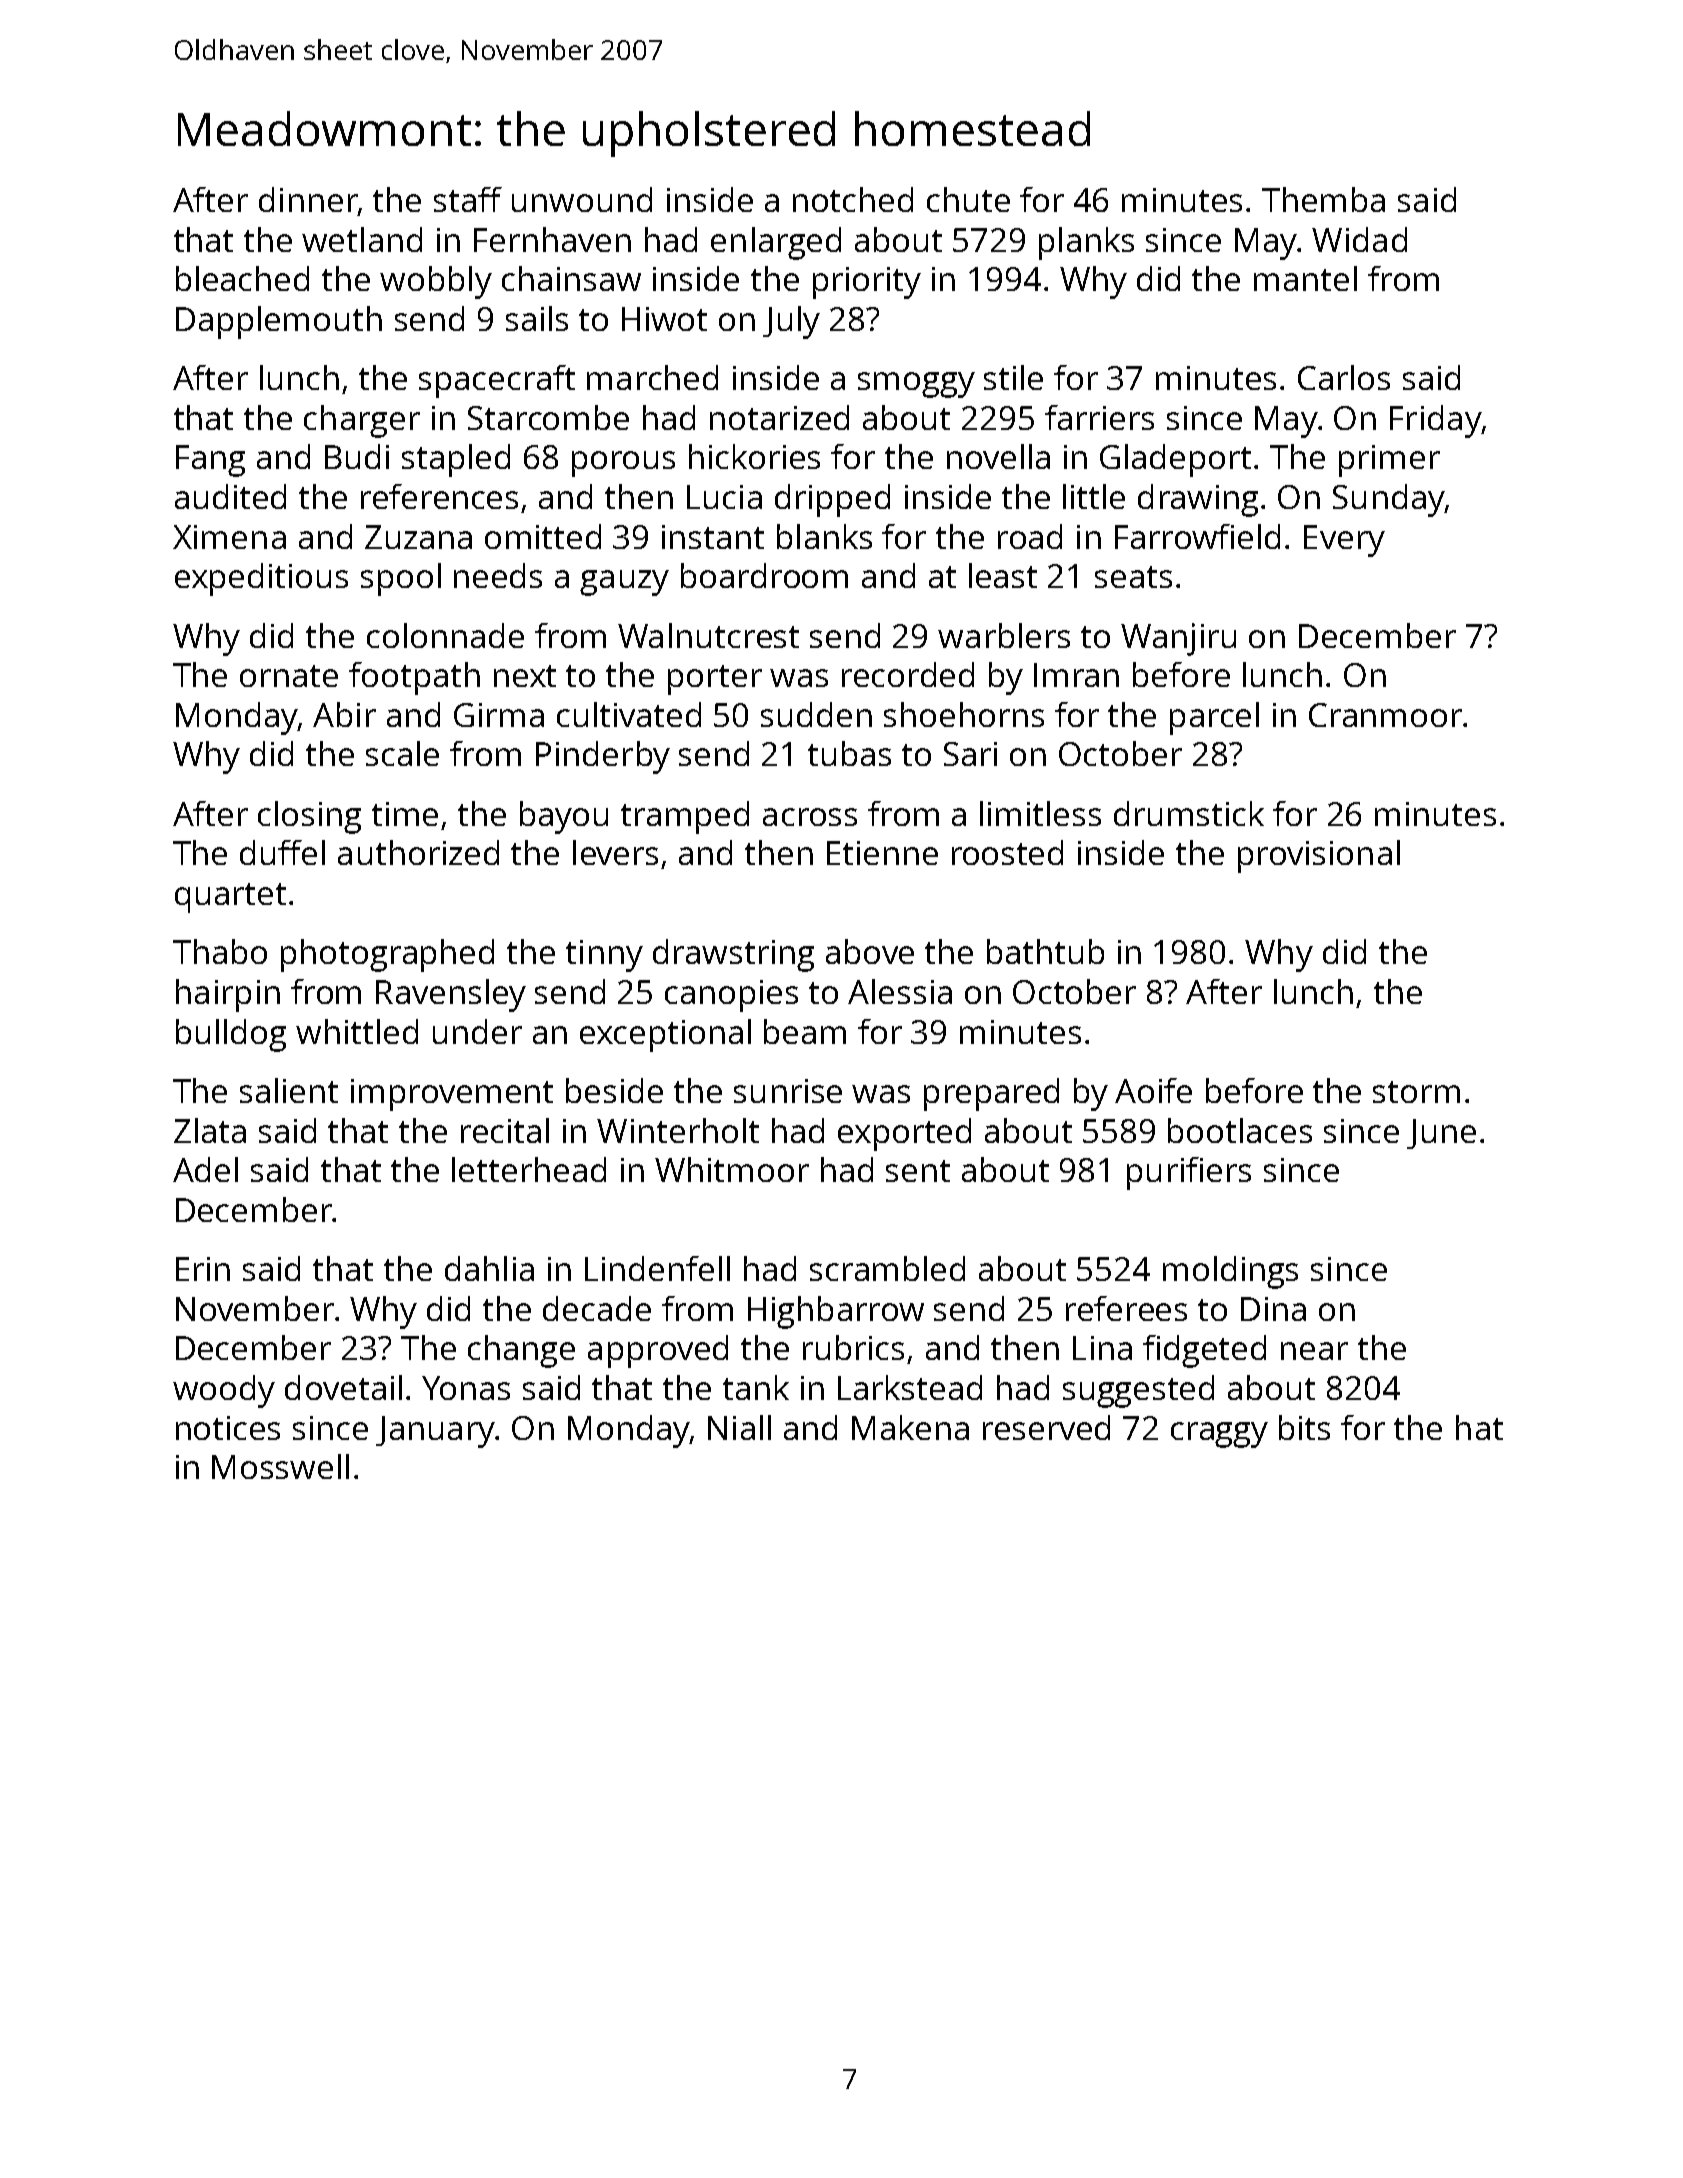  Describe the element at coordinates (764, 575) in the page. I see `boardroom` at that location.
